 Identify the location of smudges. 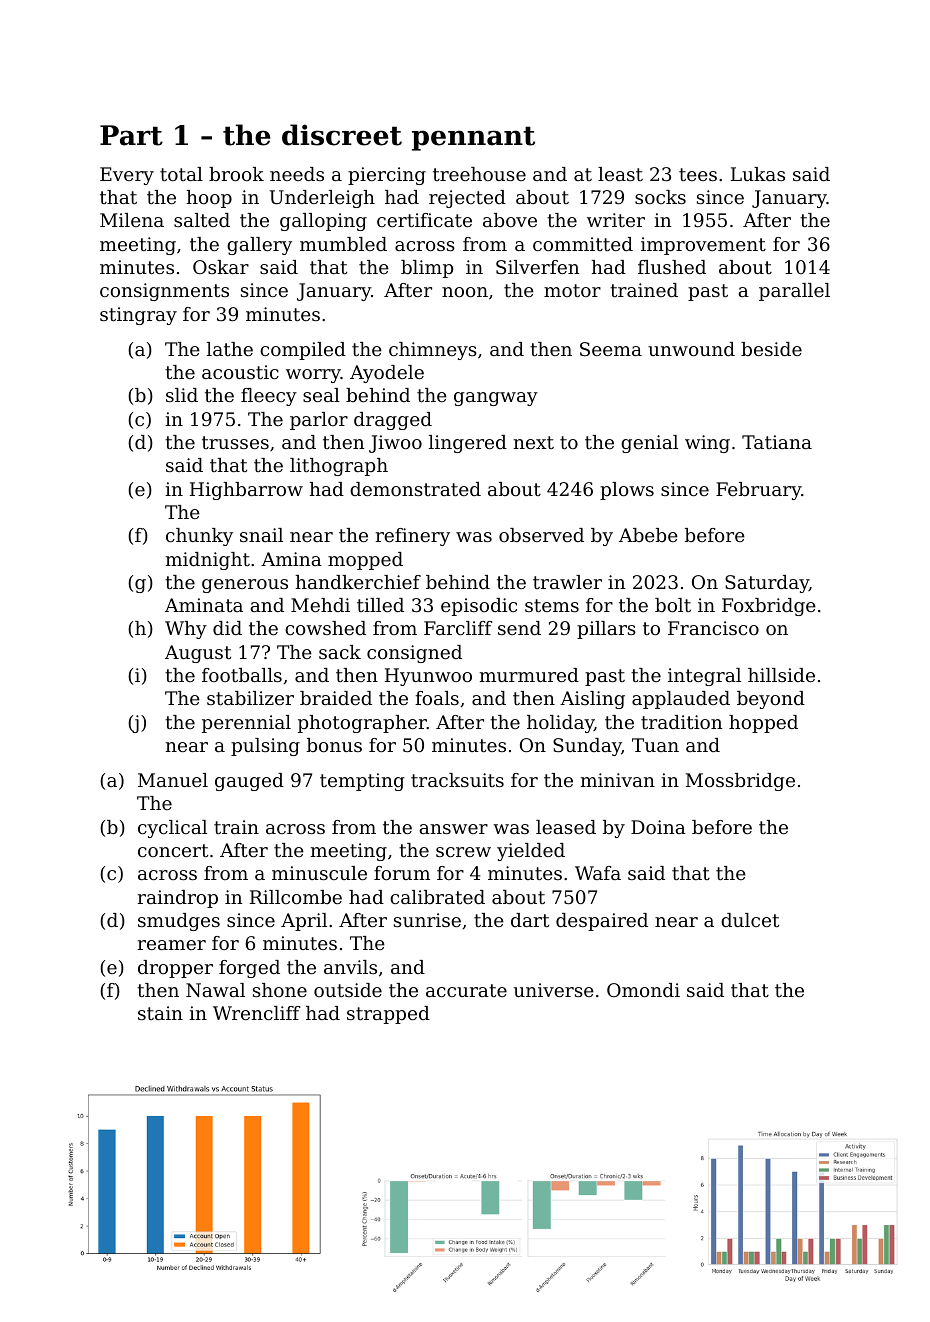
(179, 922).
